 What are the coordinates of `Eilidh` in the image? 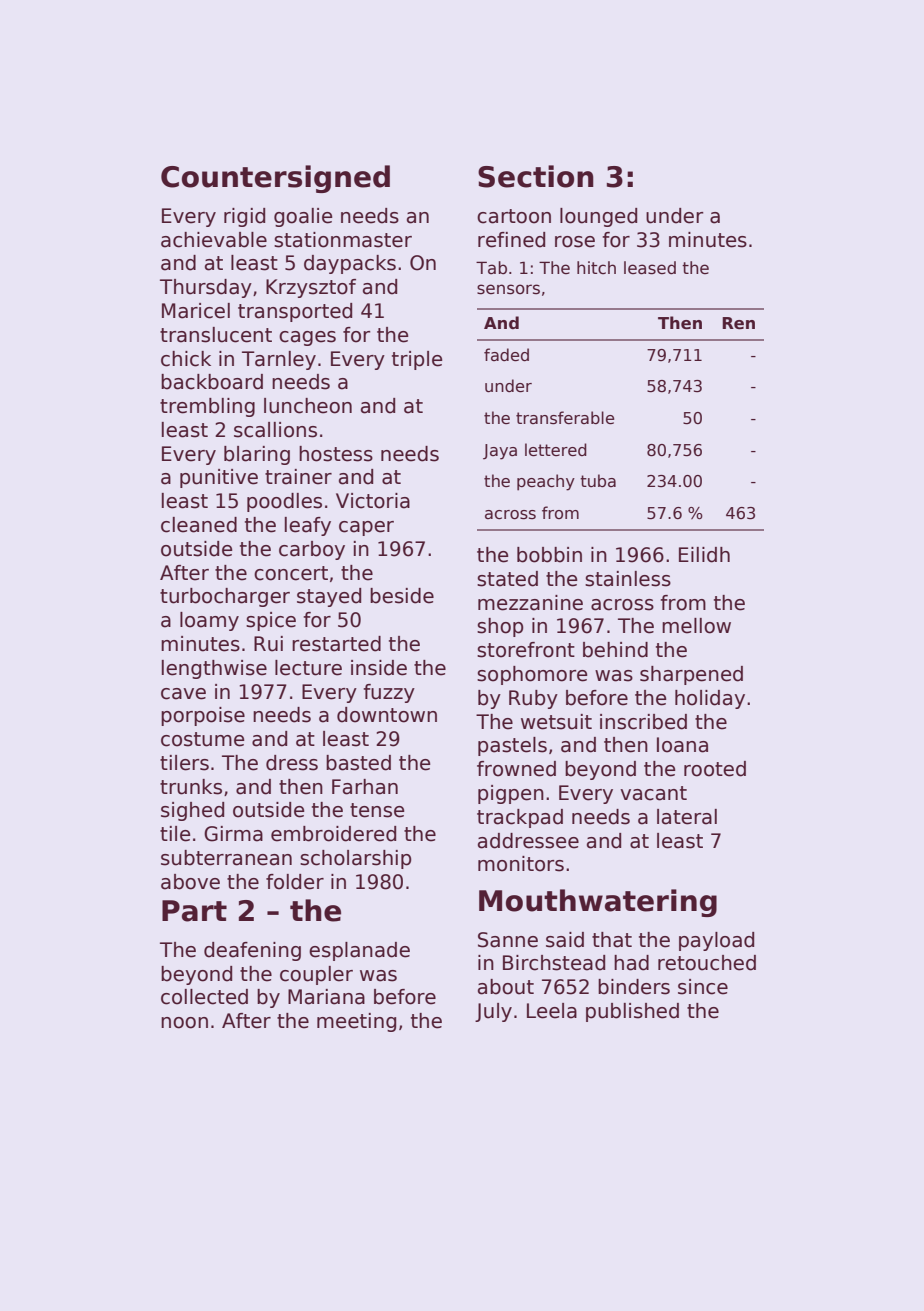 It's located at (704, 555).
